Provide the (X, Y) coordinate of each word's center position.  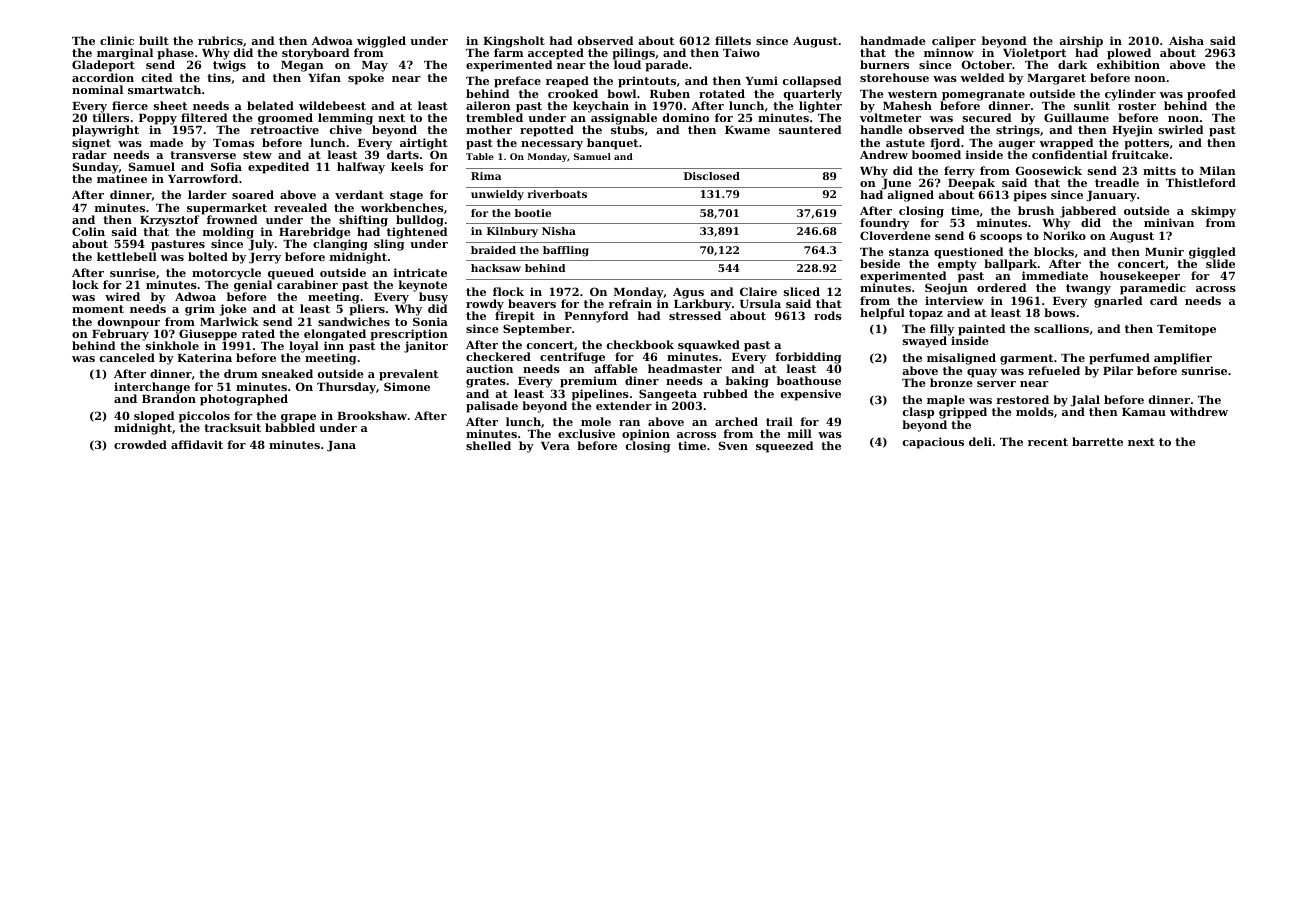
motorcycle (226, 274)
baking (747, 382)
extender (624, 405)
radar (89, 154)
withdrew (1199, 411)
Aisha (1186, 40)
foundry (884, 224)
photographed (244, 400)
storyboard (315, 54)
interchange (152, 388)
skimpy (1213, 212)
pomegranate (983, 95)
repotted (547, 131)
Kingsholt (514, 42)
